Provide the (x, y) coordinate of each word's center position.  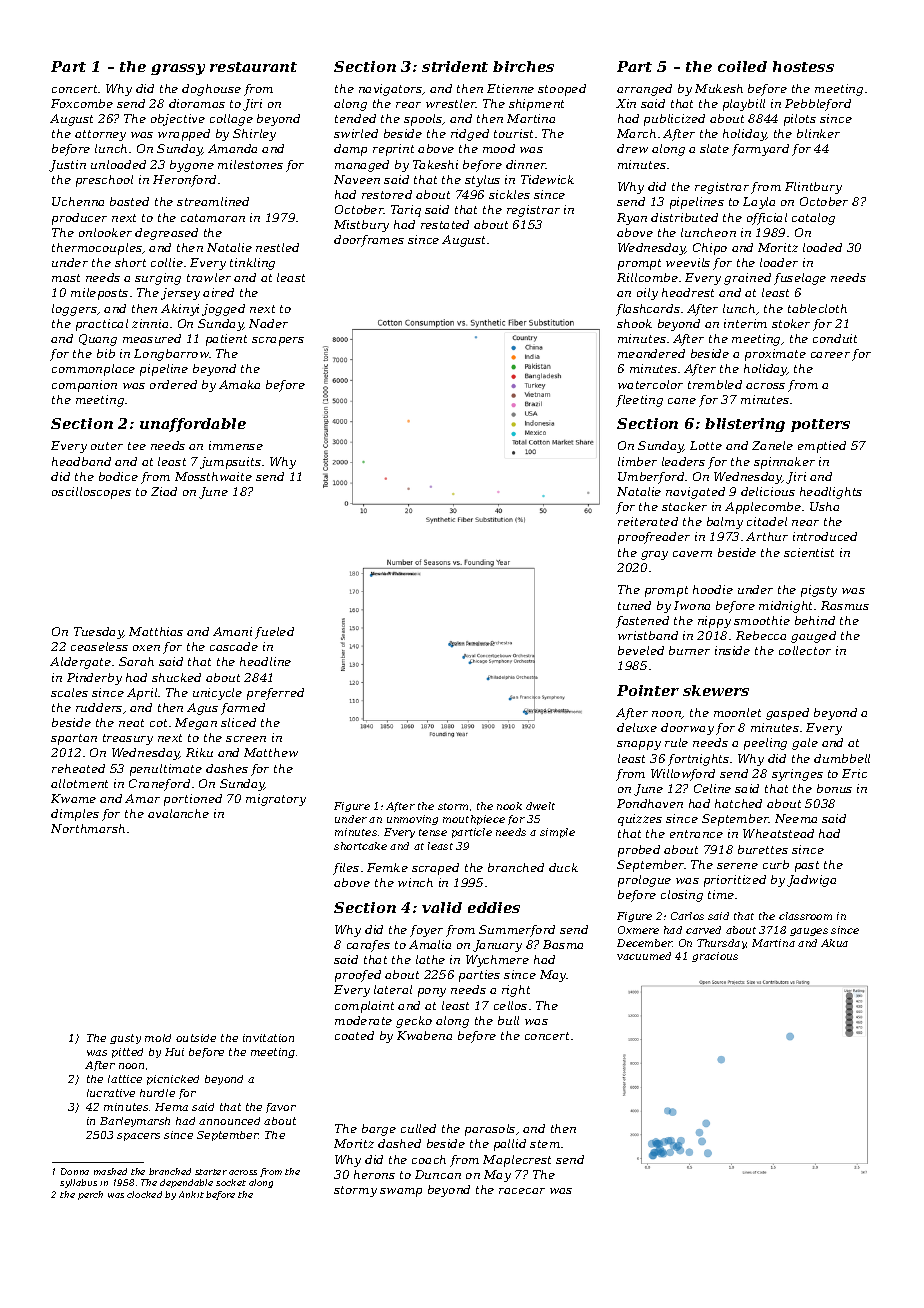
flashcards (648, 310)
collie (167, 262)
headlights (831, 493)
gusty (125, 1039)
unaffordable (193, 425)
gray (654, 555)
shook (634, 323)
